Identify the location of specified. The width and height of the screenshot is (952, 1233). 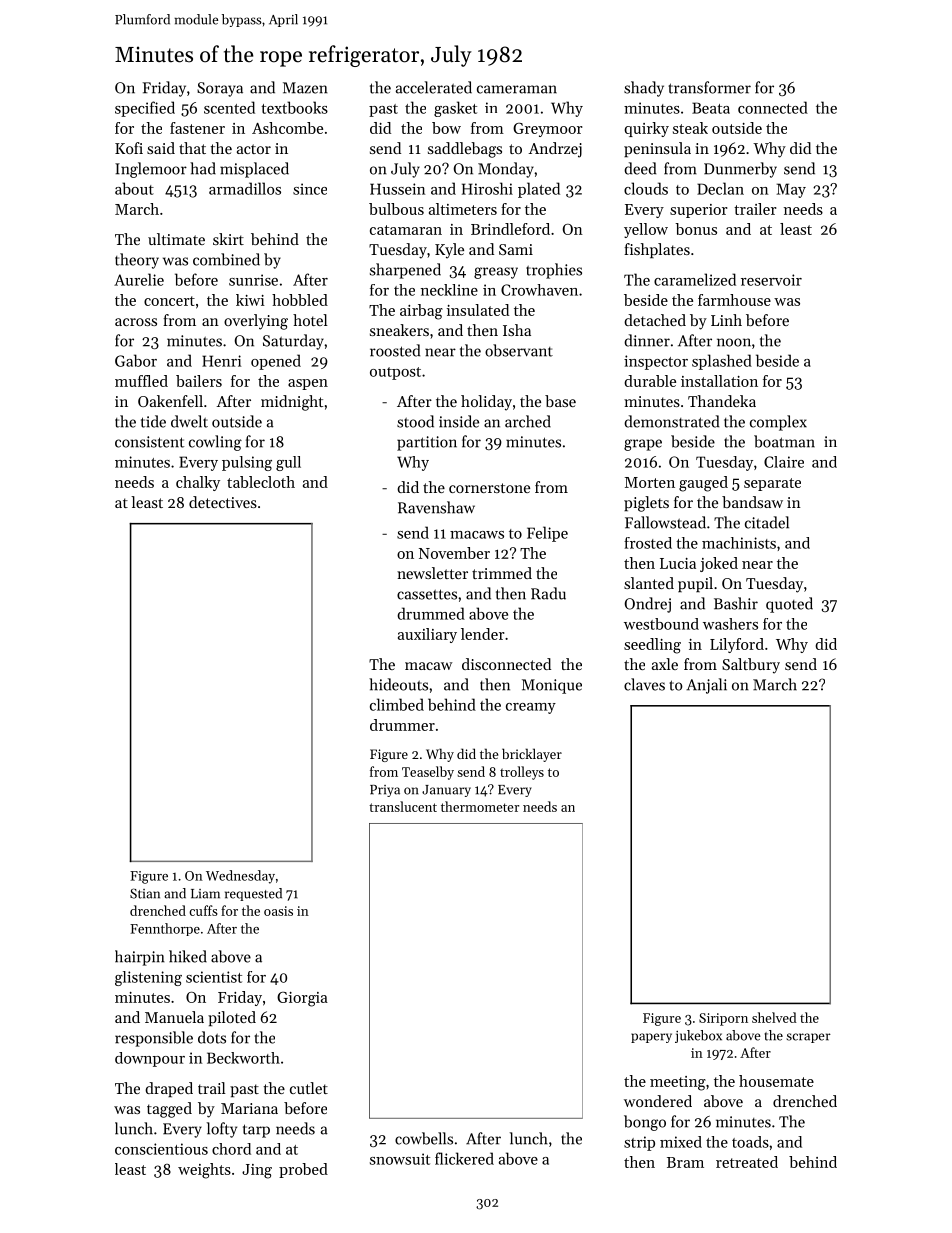
(145, 109).
